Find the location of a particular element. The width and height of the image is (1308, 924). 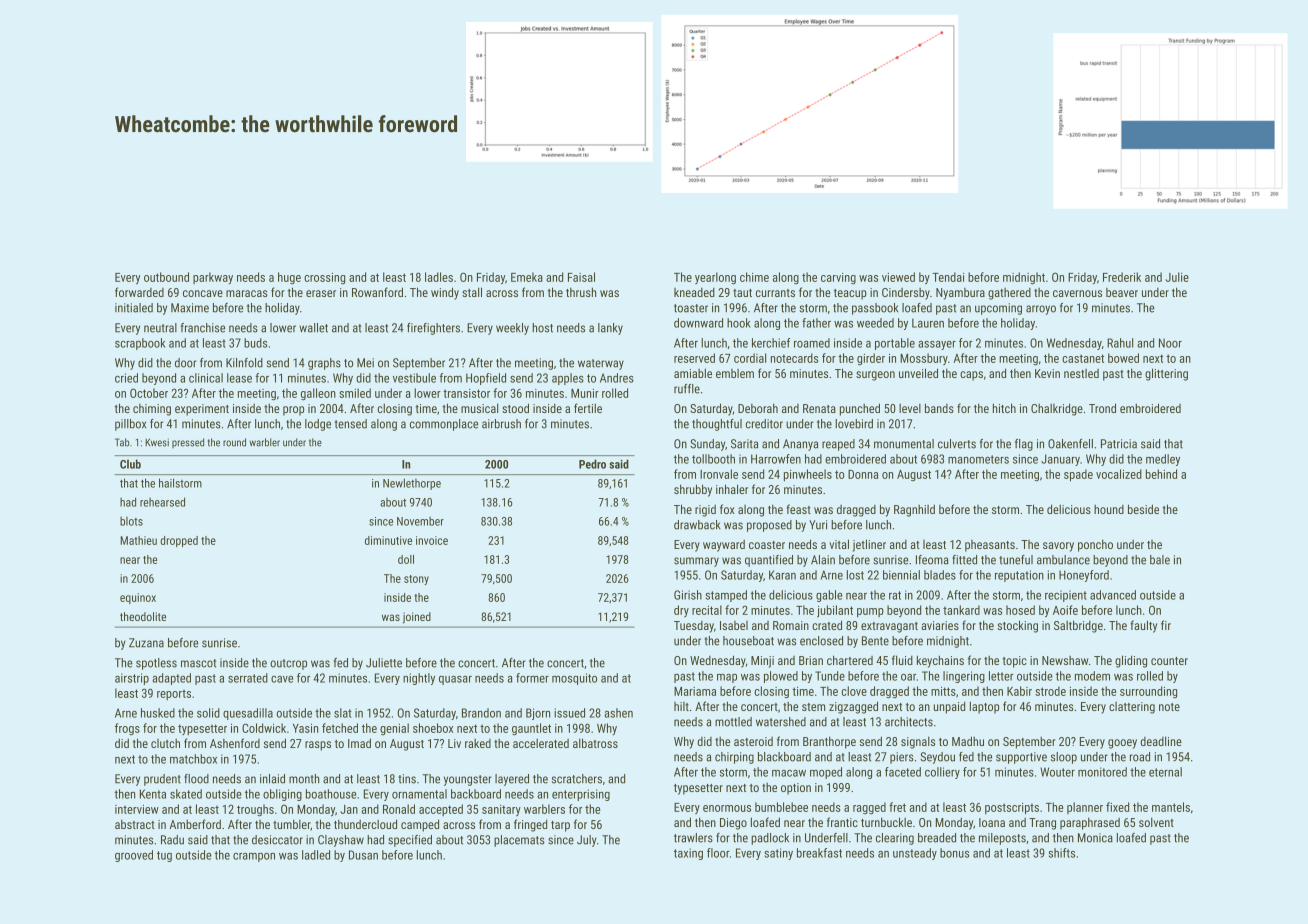

crampon is located at coordinates (254, 857).
